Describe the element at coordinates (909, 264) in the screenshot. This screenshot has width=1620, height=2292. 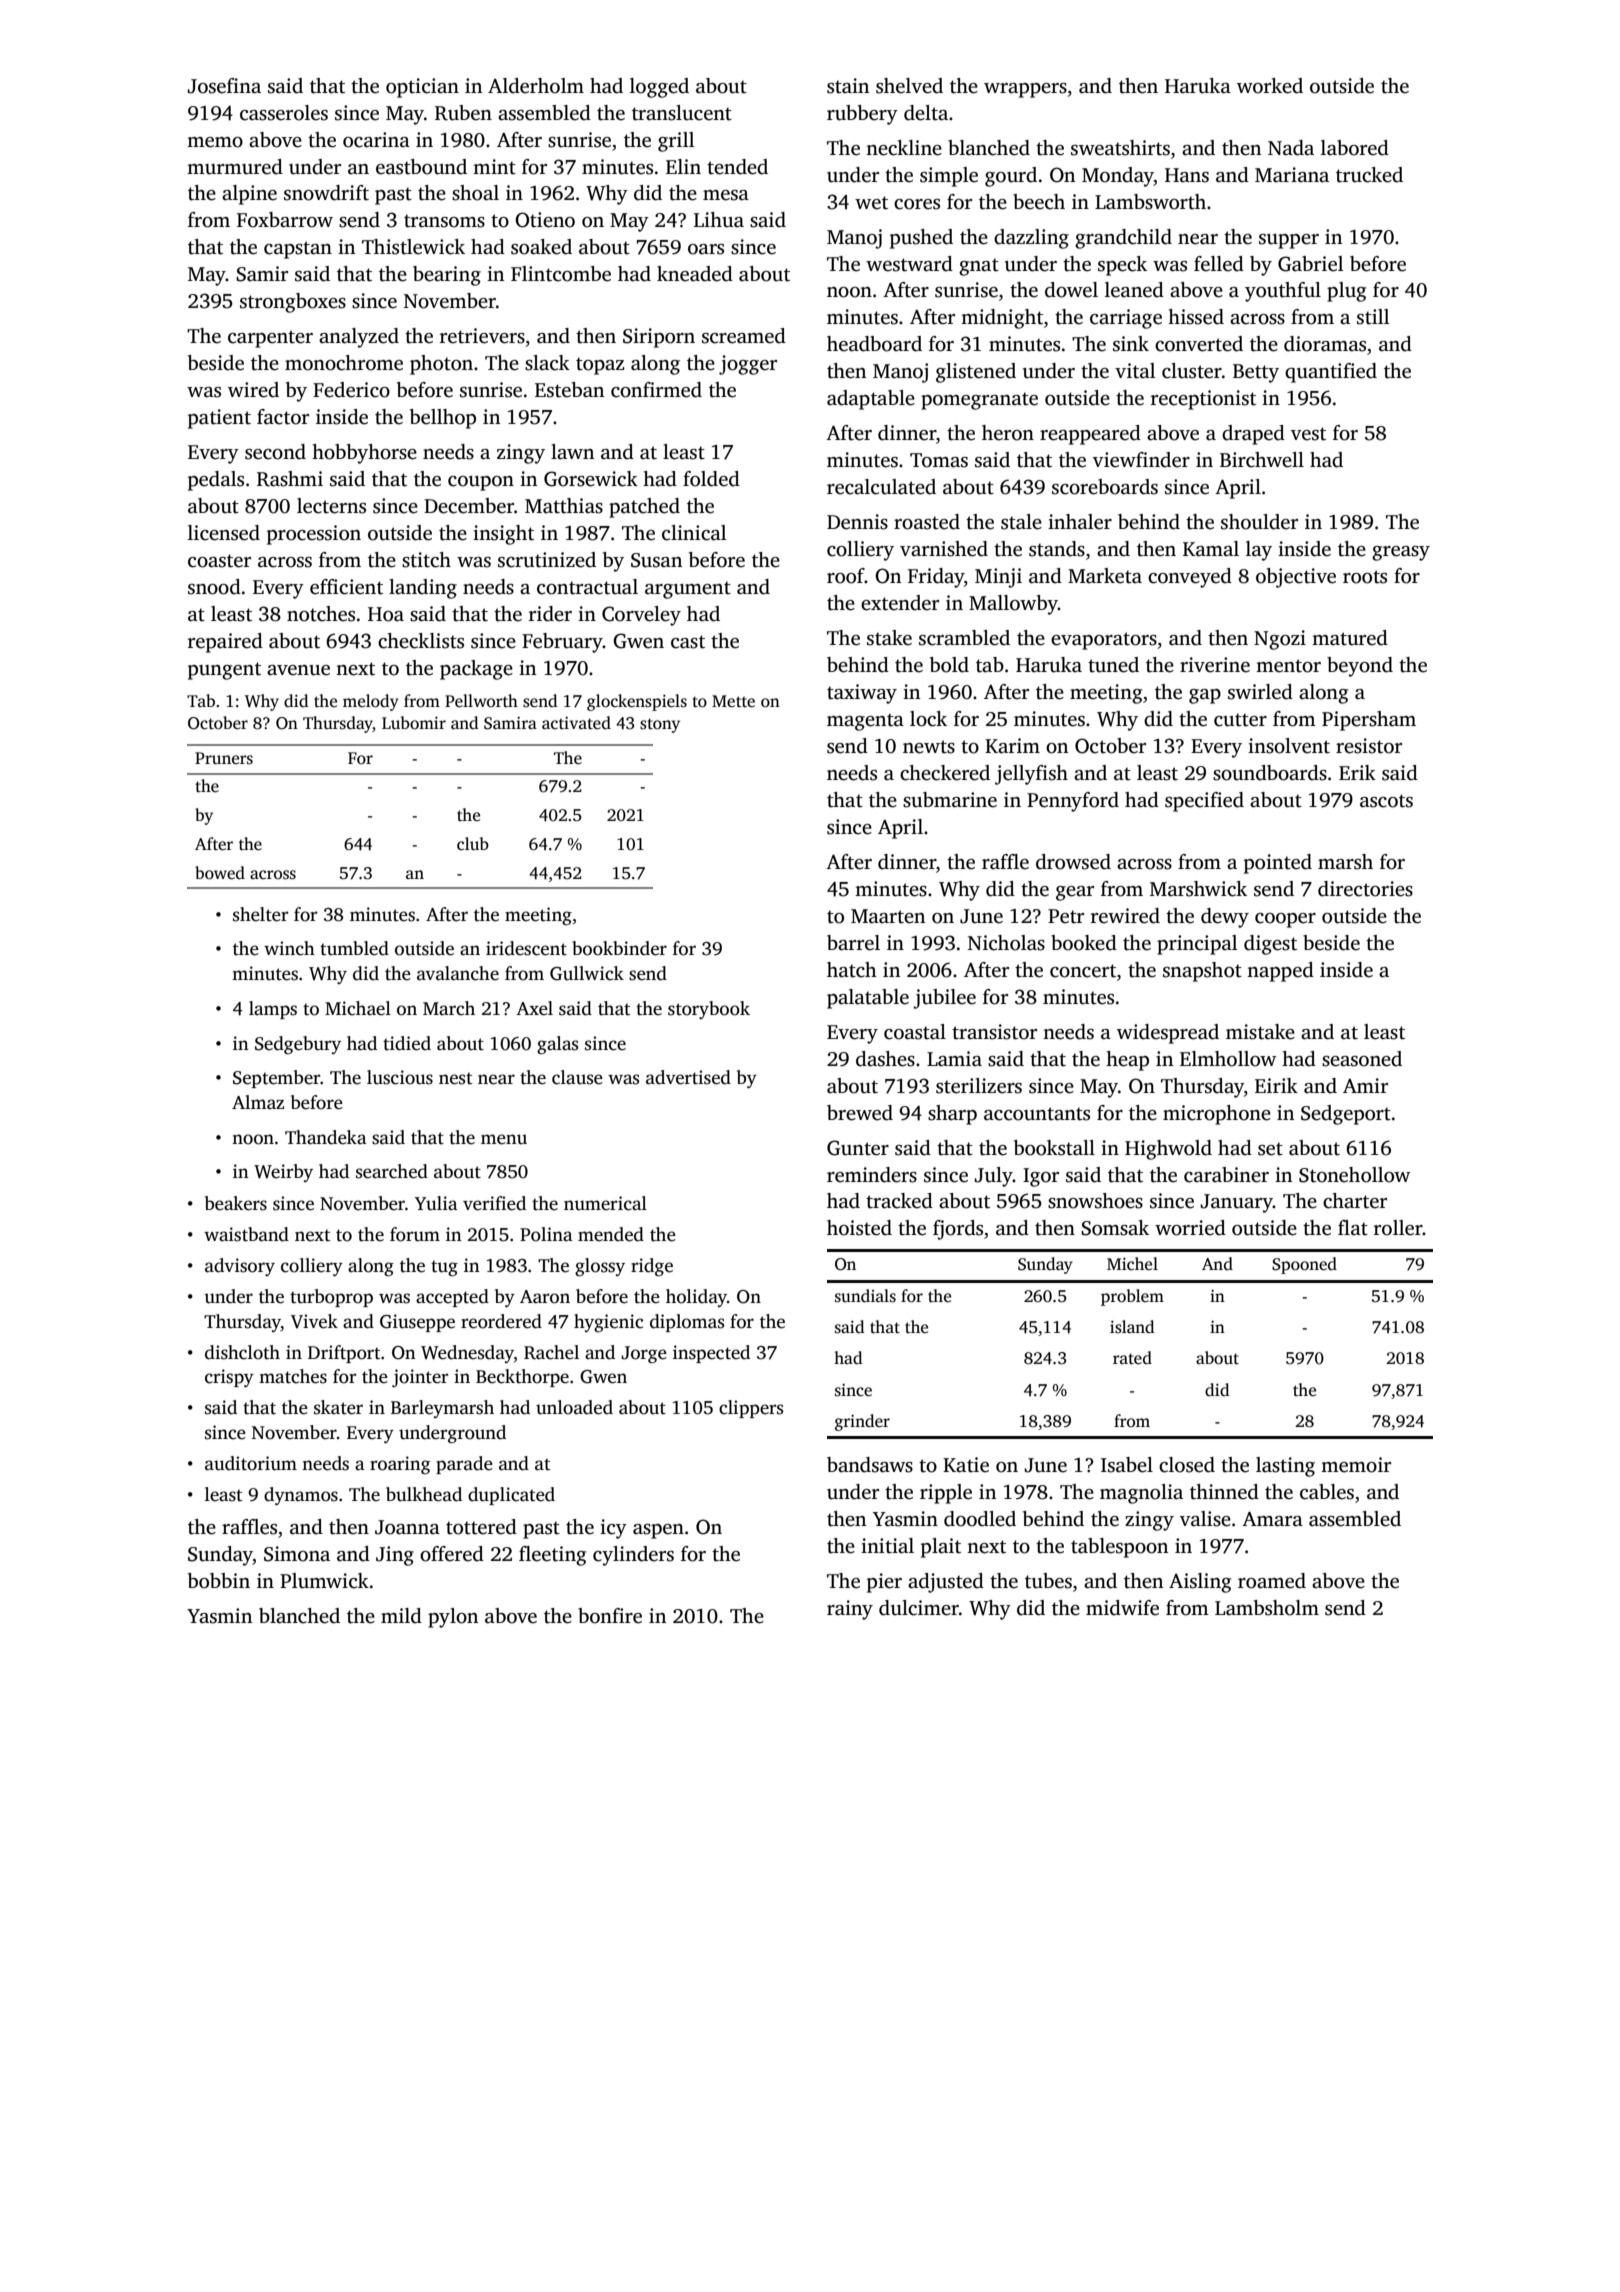
I see `westward` at that location.
